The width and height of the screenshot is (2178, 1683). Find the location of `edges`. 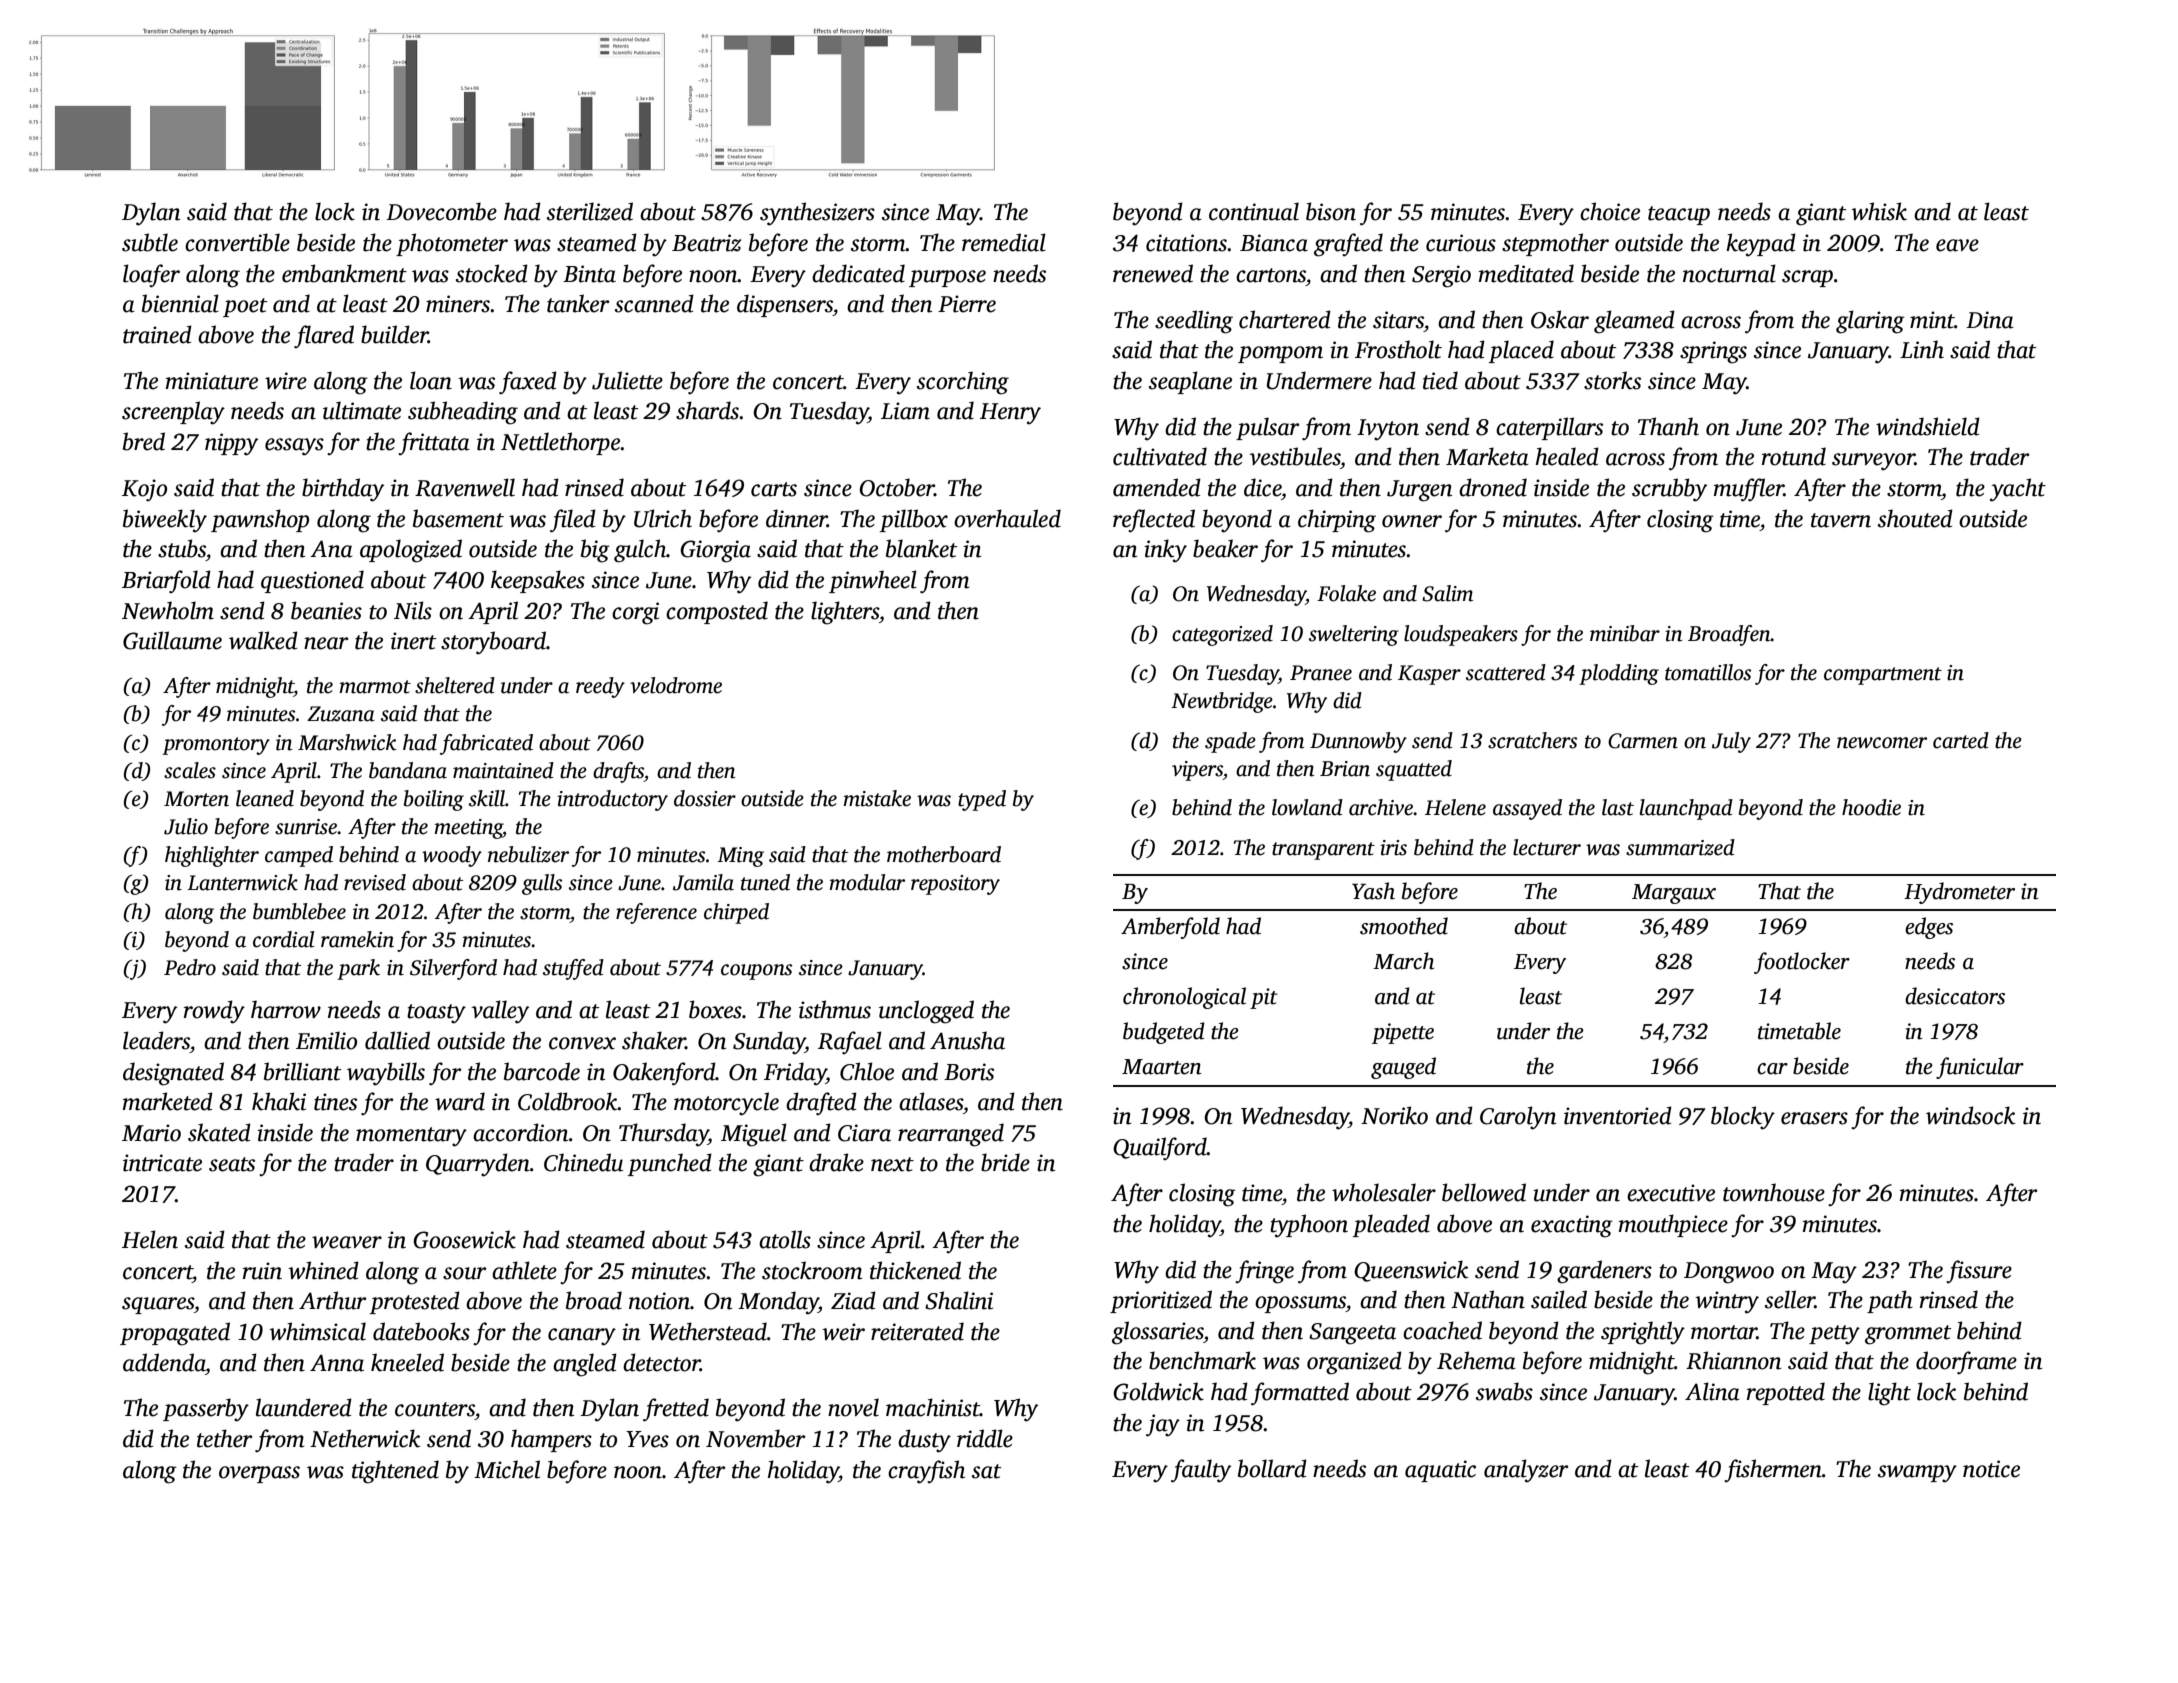

edges is located at coordinates (1929, 928).
